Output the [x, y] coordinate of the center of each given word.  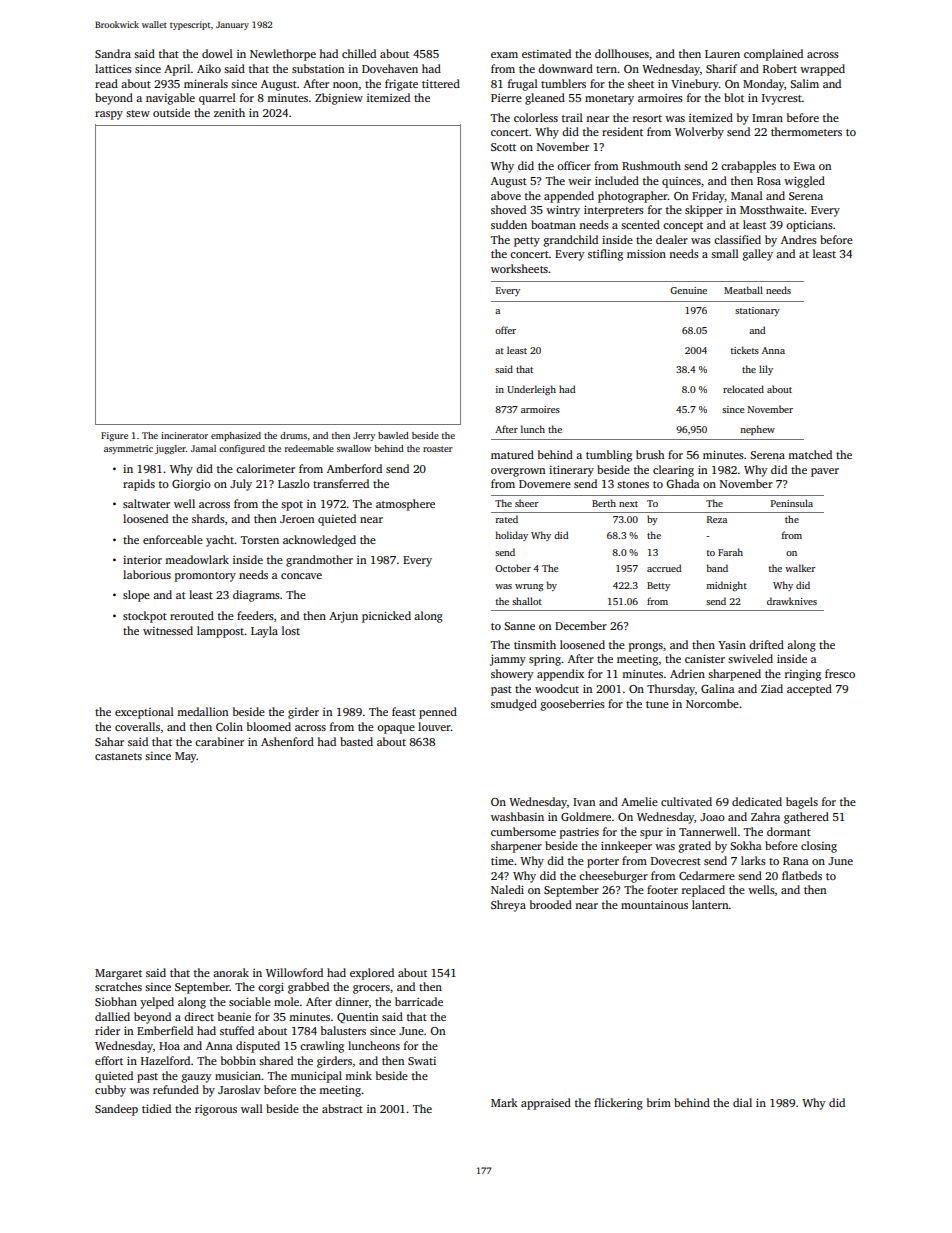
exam [504, 55]
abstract [342, 1108]
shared [276, 1060]
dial [742, 1102]
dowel [217, 53]
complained [773, 55]
